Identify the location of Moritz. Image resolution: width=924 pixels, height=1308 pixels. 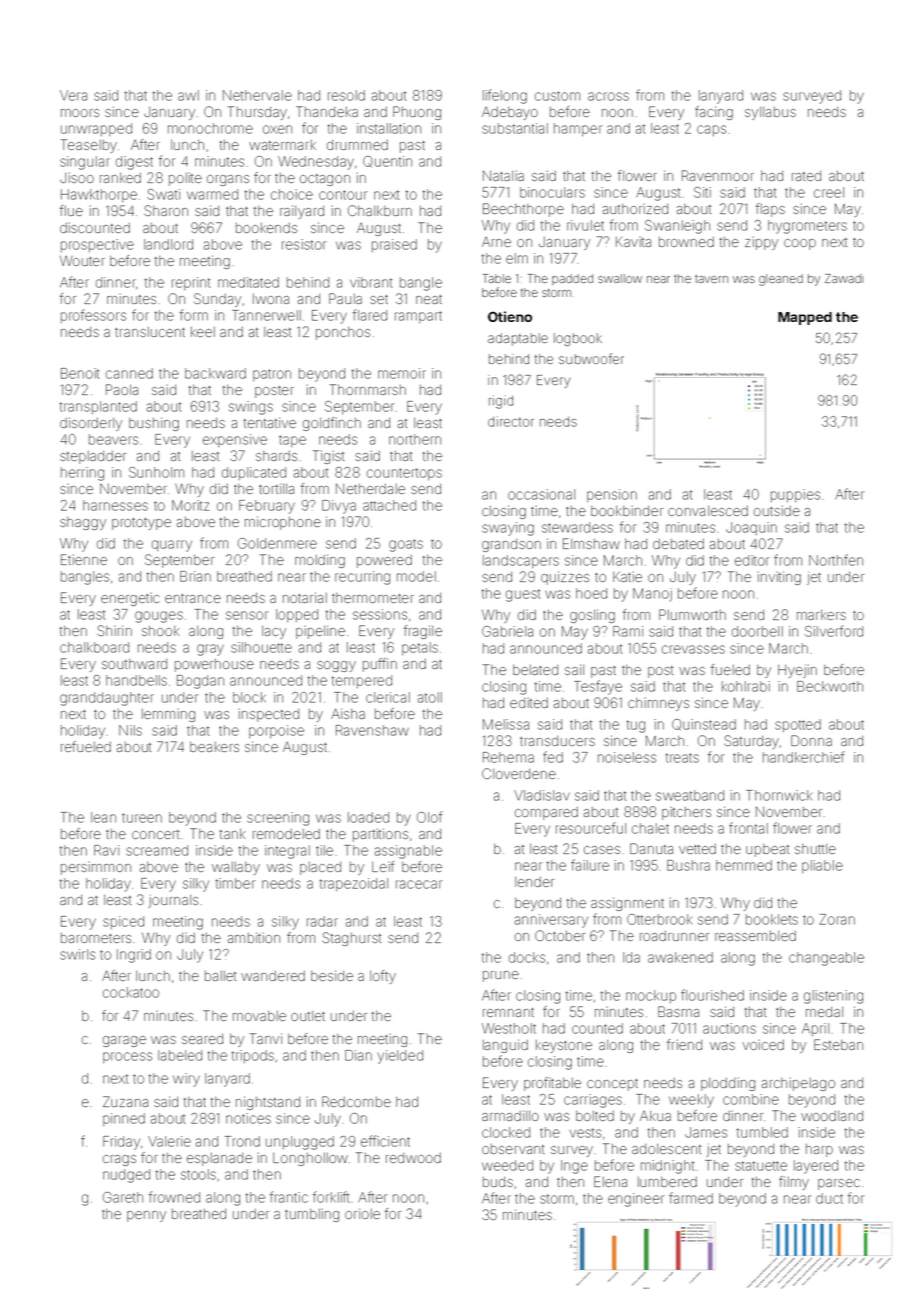
(190, 505).
